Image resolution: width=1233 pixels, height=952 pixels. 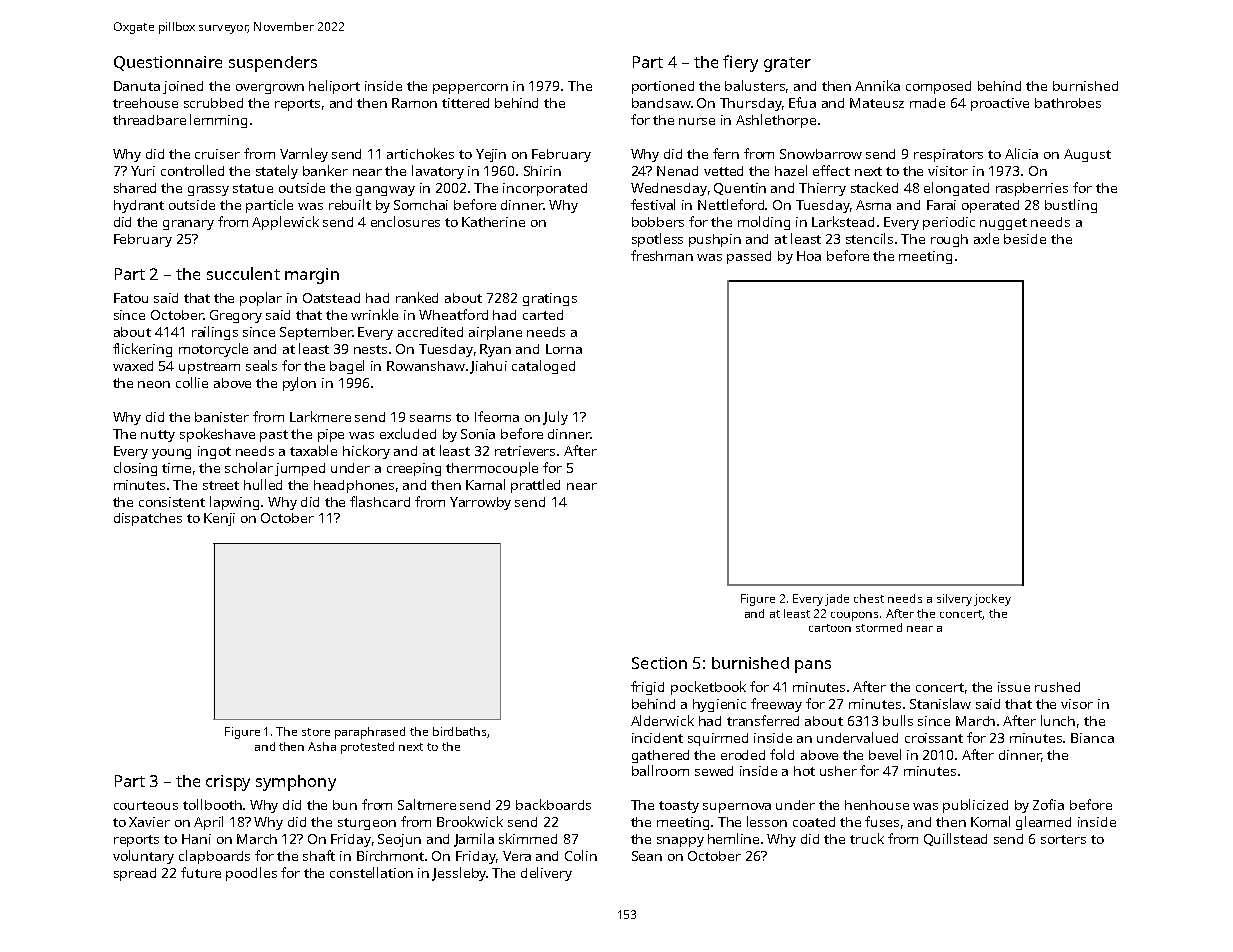 What do you see at coordinates (143, 857) in the screenshot?
I see `voluntary` at bounding box center [143, 857].
